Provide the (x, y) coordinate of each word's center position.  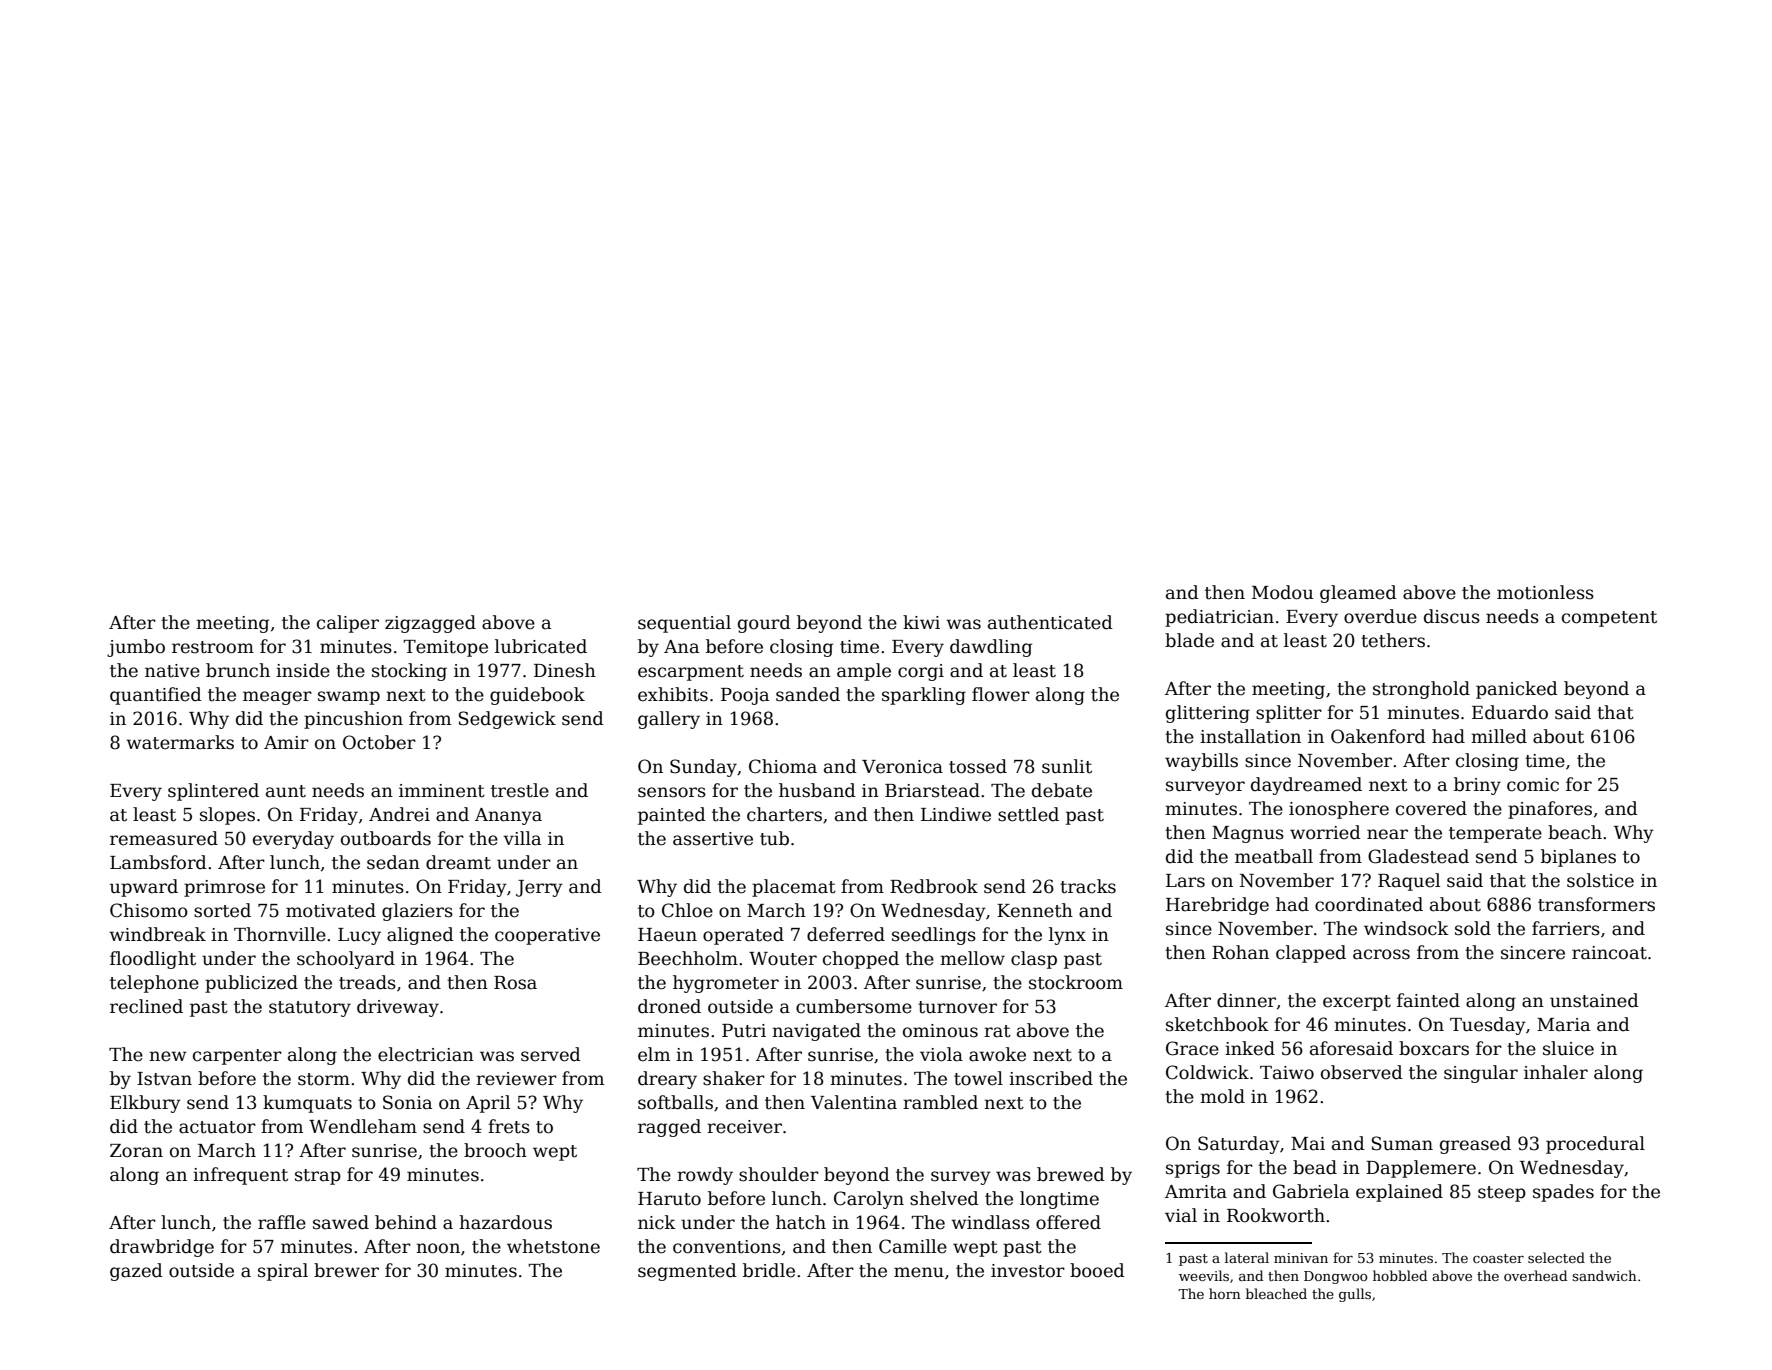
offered (1068, 1222)
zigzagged (430, 624)
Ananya (508, 816)
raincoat (1609, 953)
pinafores (1550, 810)
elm (654, 1054)
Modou (1282, 592)
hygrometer (726, 984)
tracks (1088, 886)
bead (1315, 1167)
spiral (283, 1272)
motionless (1545, 592)
